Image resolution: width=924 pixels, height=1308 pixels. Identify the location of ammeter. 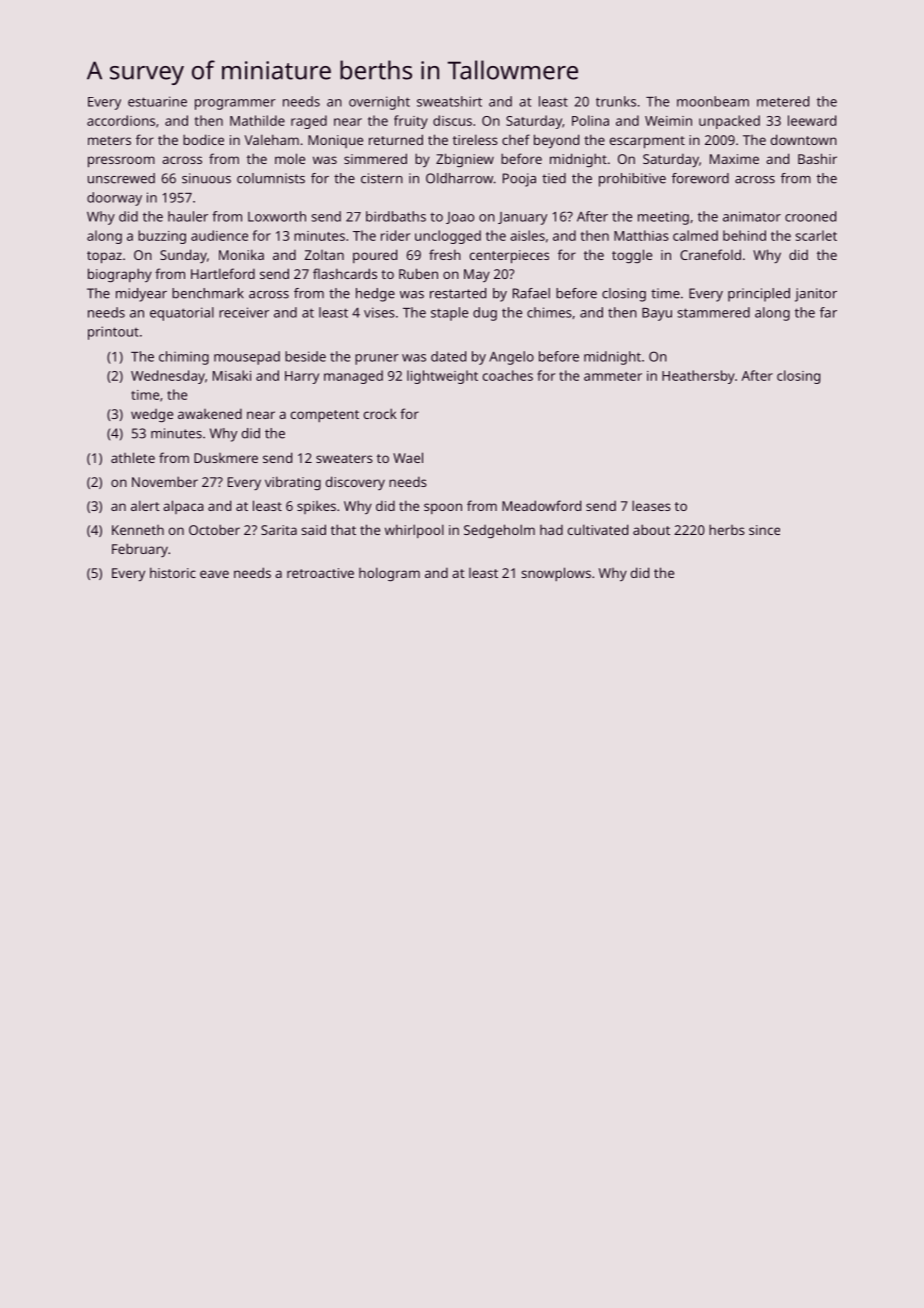
(613, 376).
